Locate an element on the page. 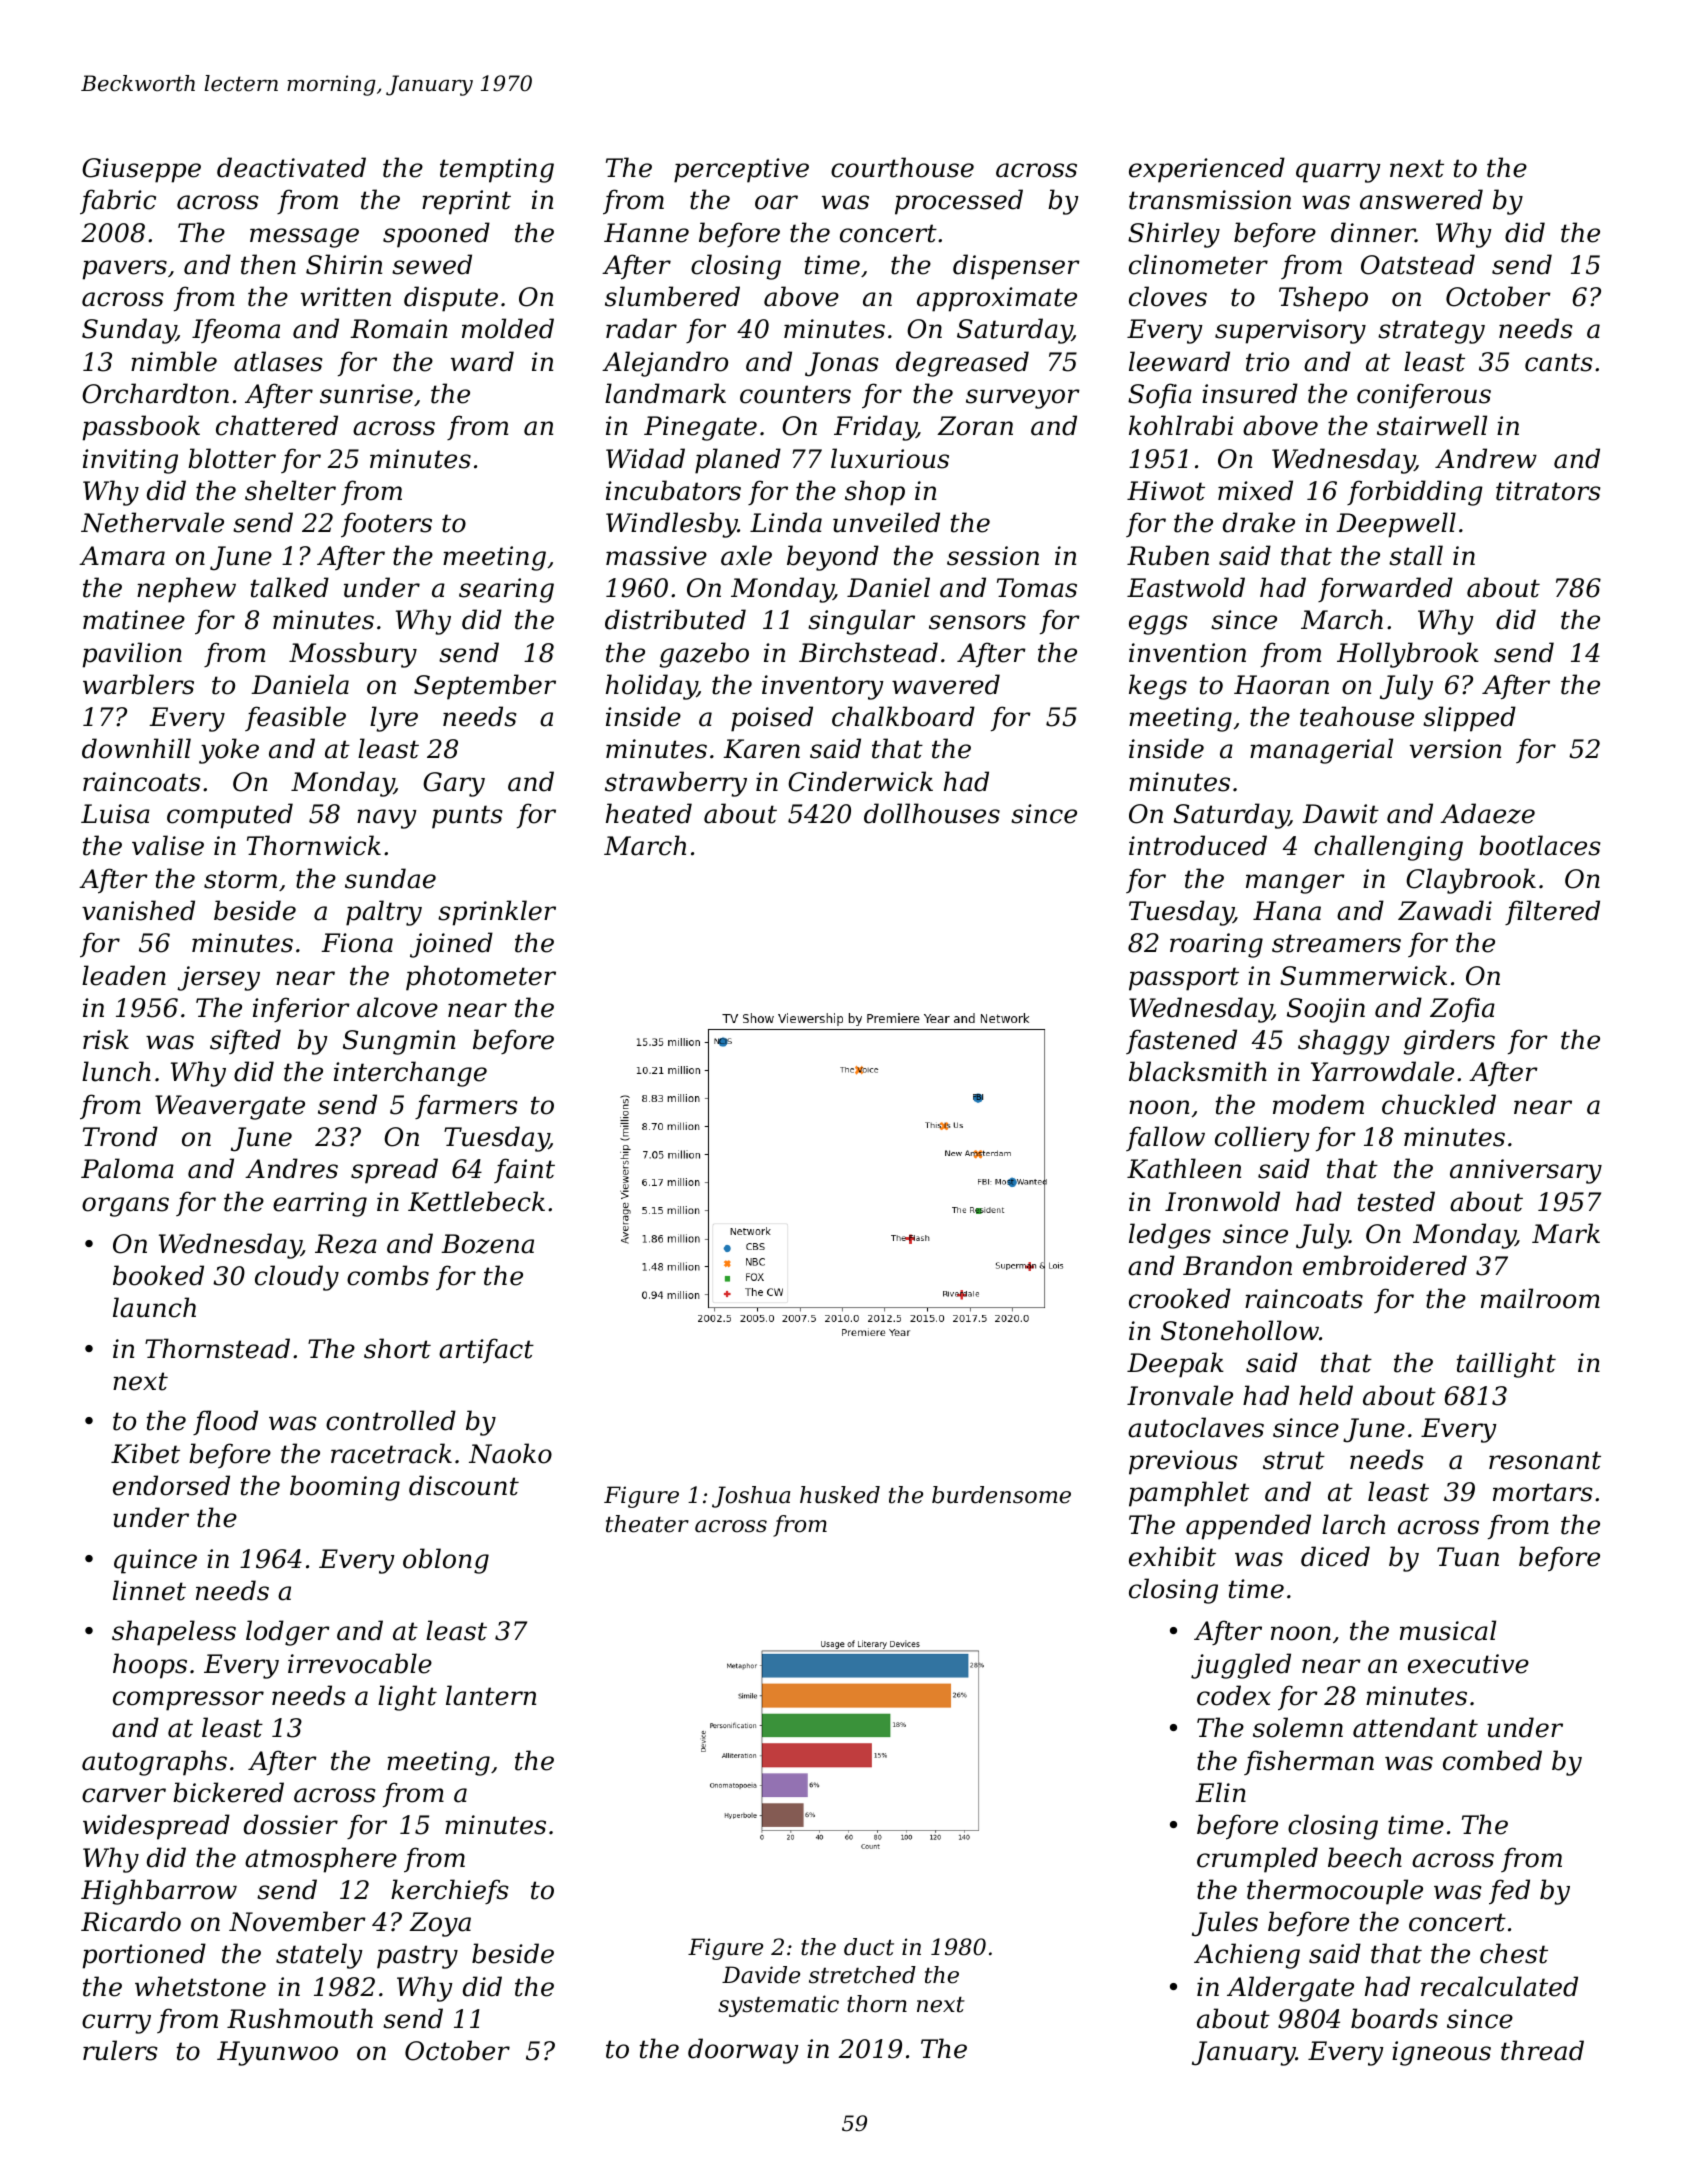 Image resolution: width=1683 pixels, height=2178 pixels. controlled is located at coordinates (391, 1420).
